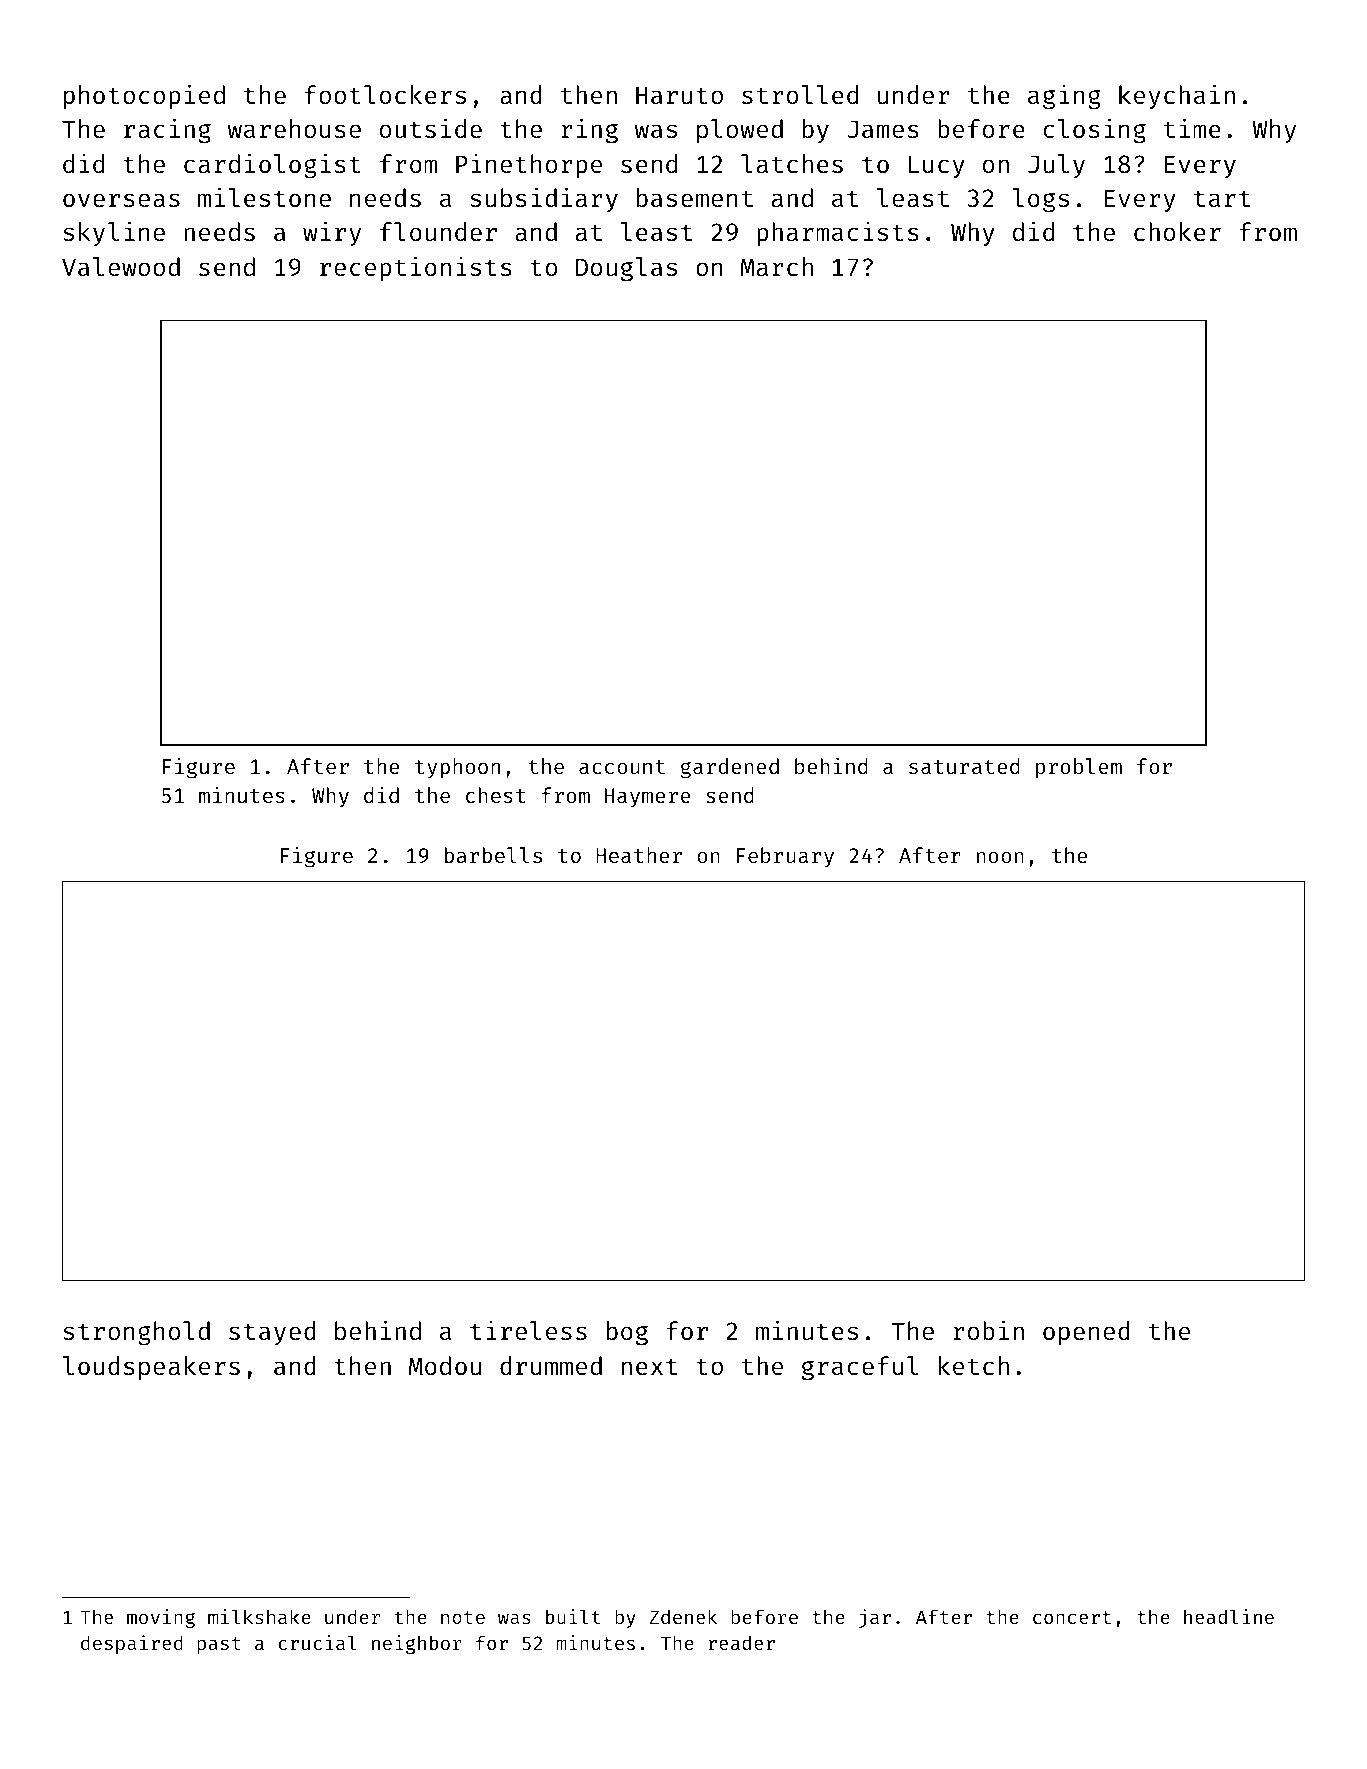  I want to click on barbells, so click(493, 855).
